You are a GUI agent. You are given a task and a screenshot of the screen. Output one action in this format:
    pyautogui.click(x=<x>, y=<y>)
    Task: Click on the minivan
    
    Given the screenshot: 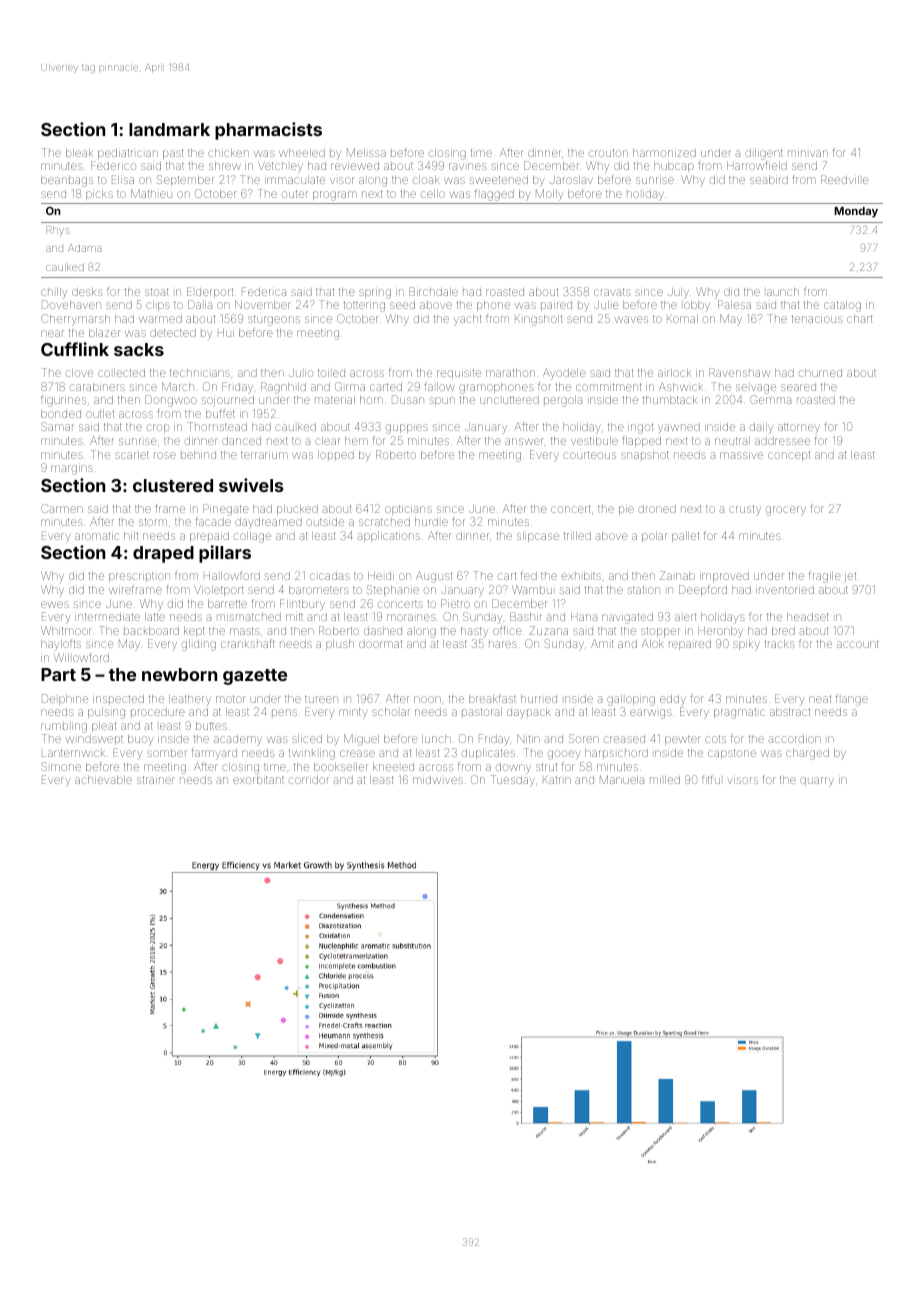 What is the action you would take?
    pyautogui.click(x=808, y=153)
